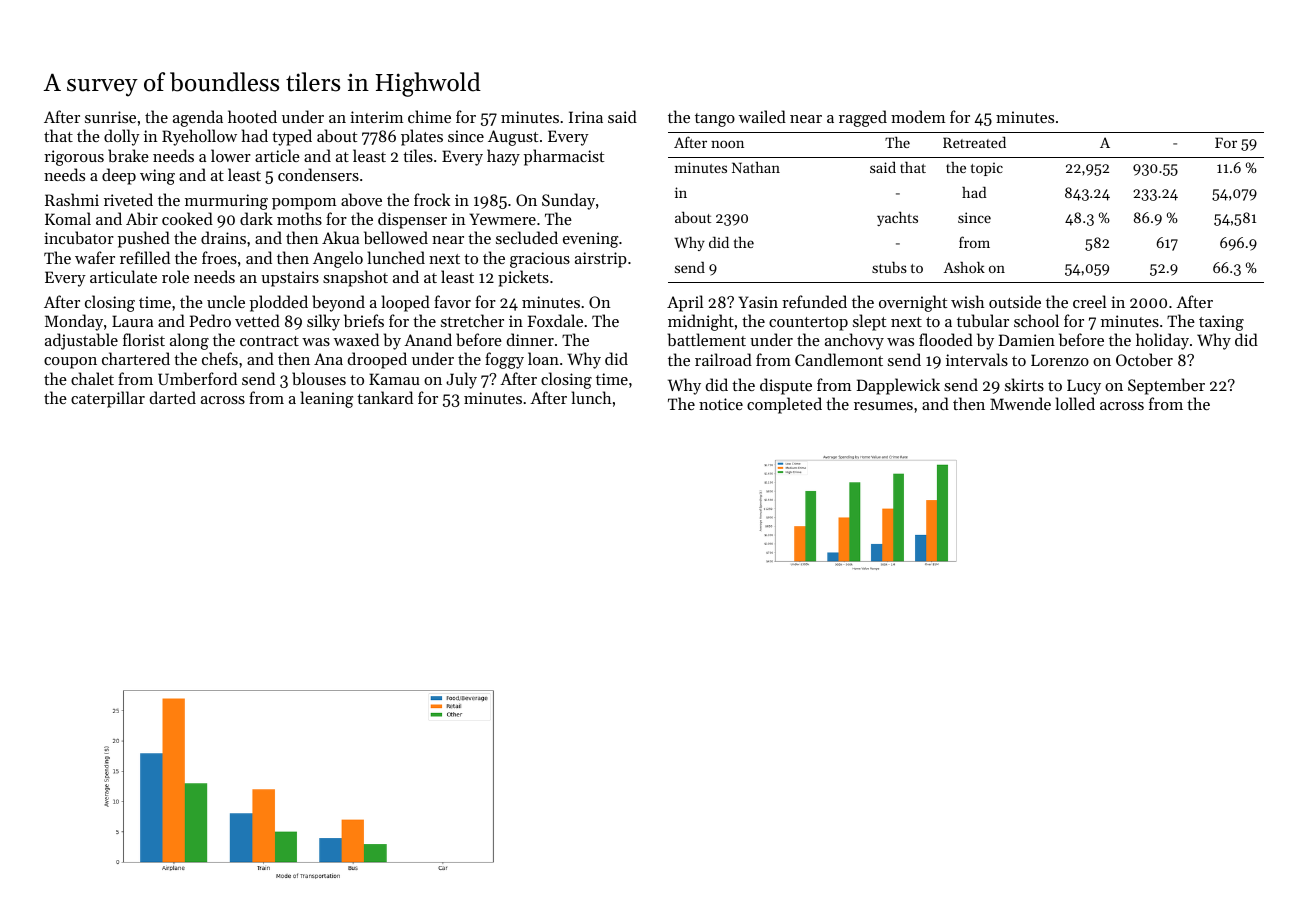 This document has width=1308, height=924. I want to click on Nathan, so click(756, 167).
